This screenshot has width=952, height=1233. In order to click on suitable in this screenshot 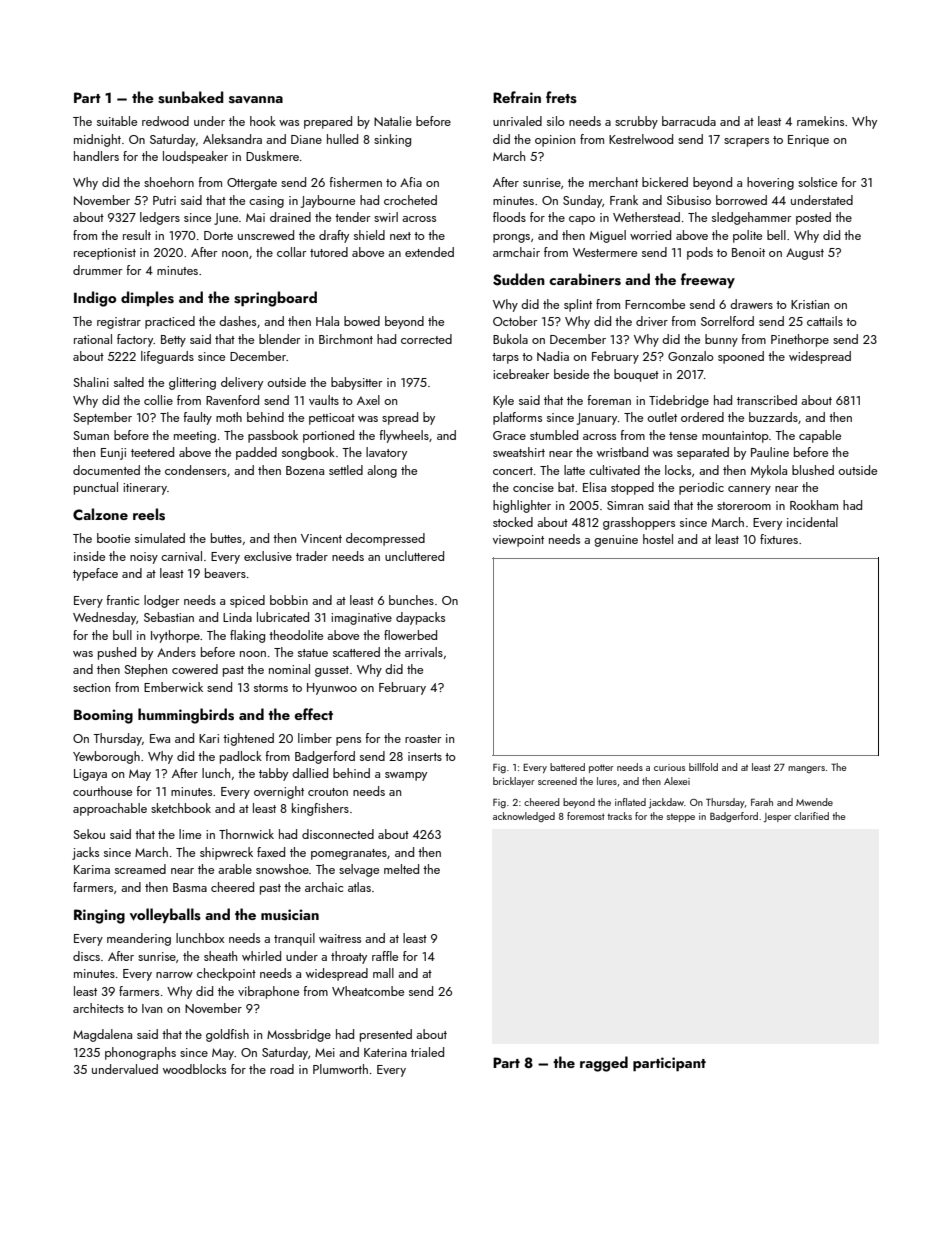, I will do `click(117, 121)`.
